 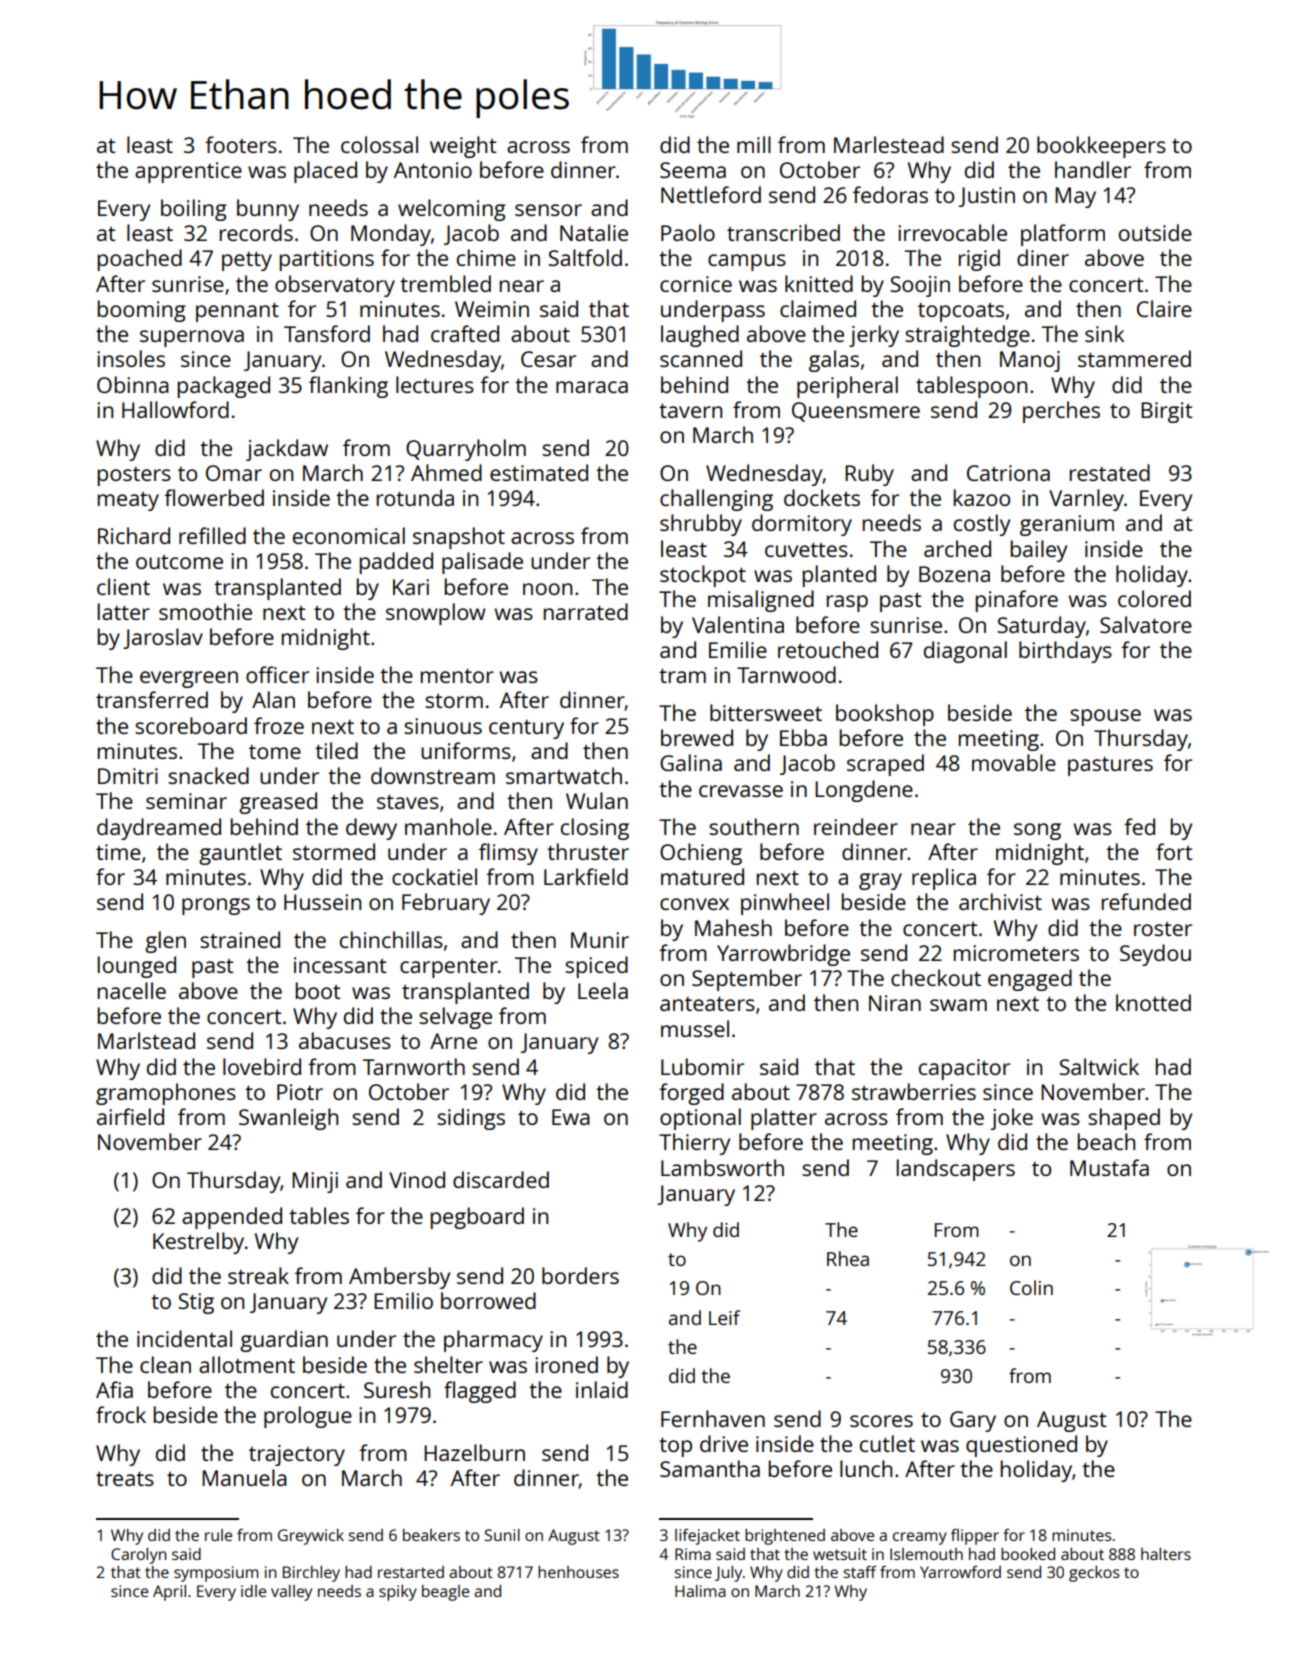 I want to click on restated, so click(x=1110, y=472).
